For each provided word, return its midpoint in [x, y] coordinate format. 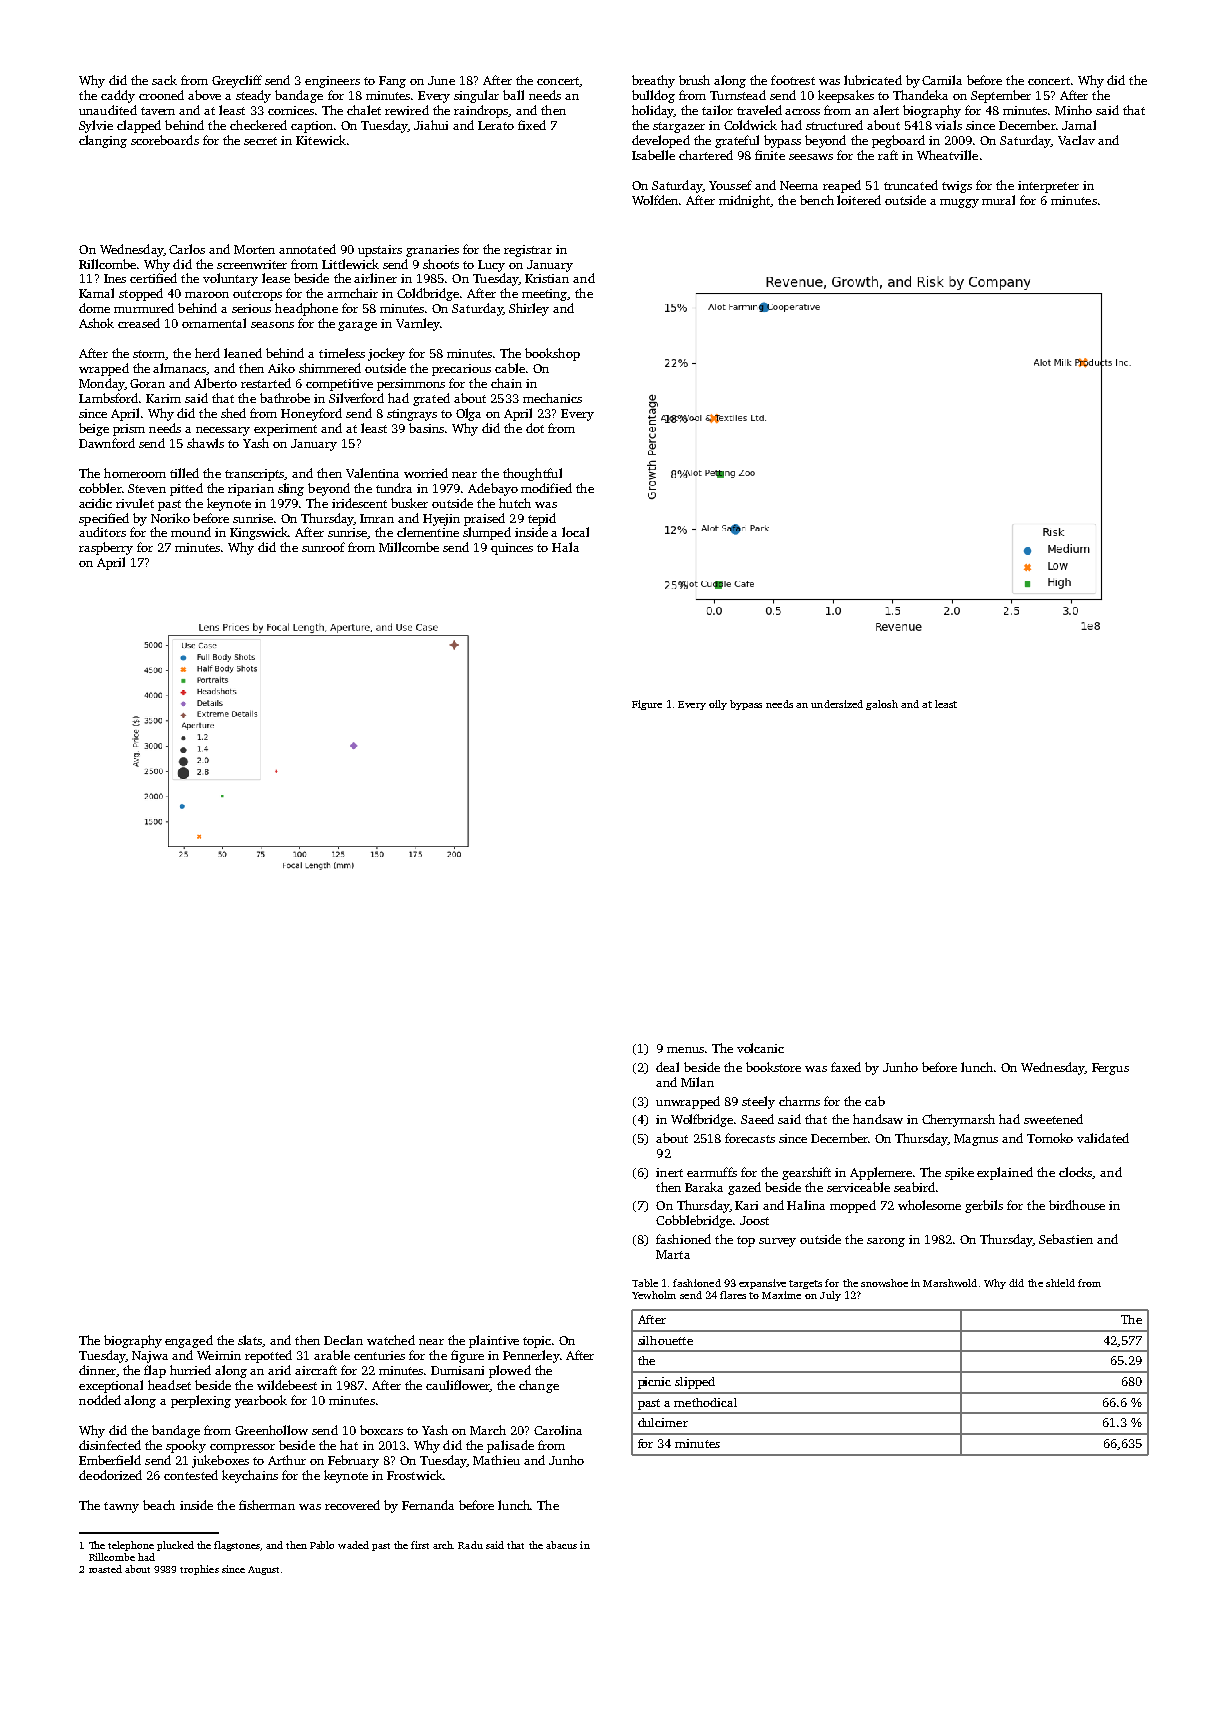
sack [164, 80]
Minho [1073, 110]
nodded [100, 1400]
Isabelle [653, 155]
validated [1103, 1138]
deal [667, 1067]
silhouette [665, 1340]
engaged [189, 1341]
